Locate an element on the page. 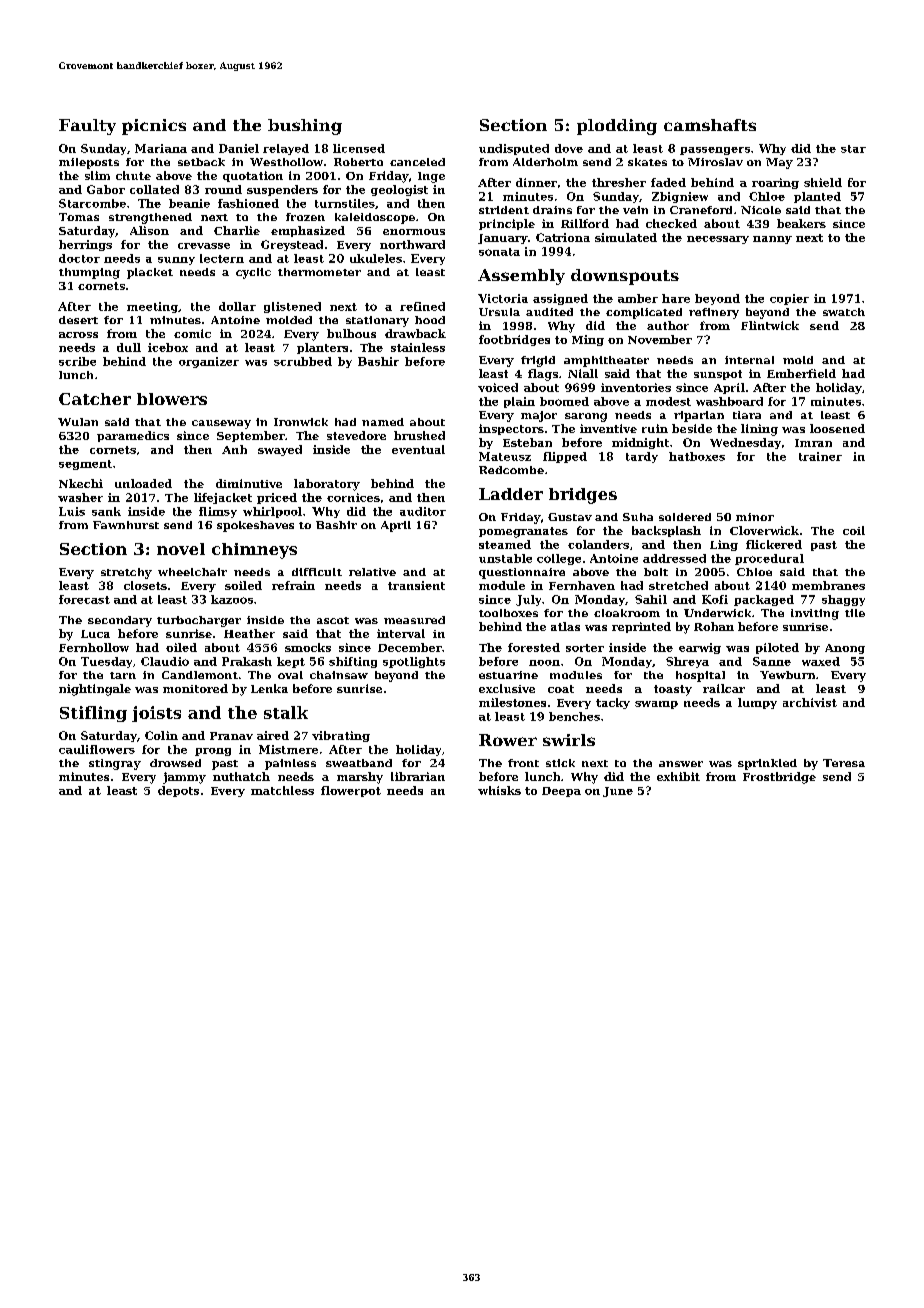 This document has width=924, height=1308. plodding is located at coordinates (617, 127).
